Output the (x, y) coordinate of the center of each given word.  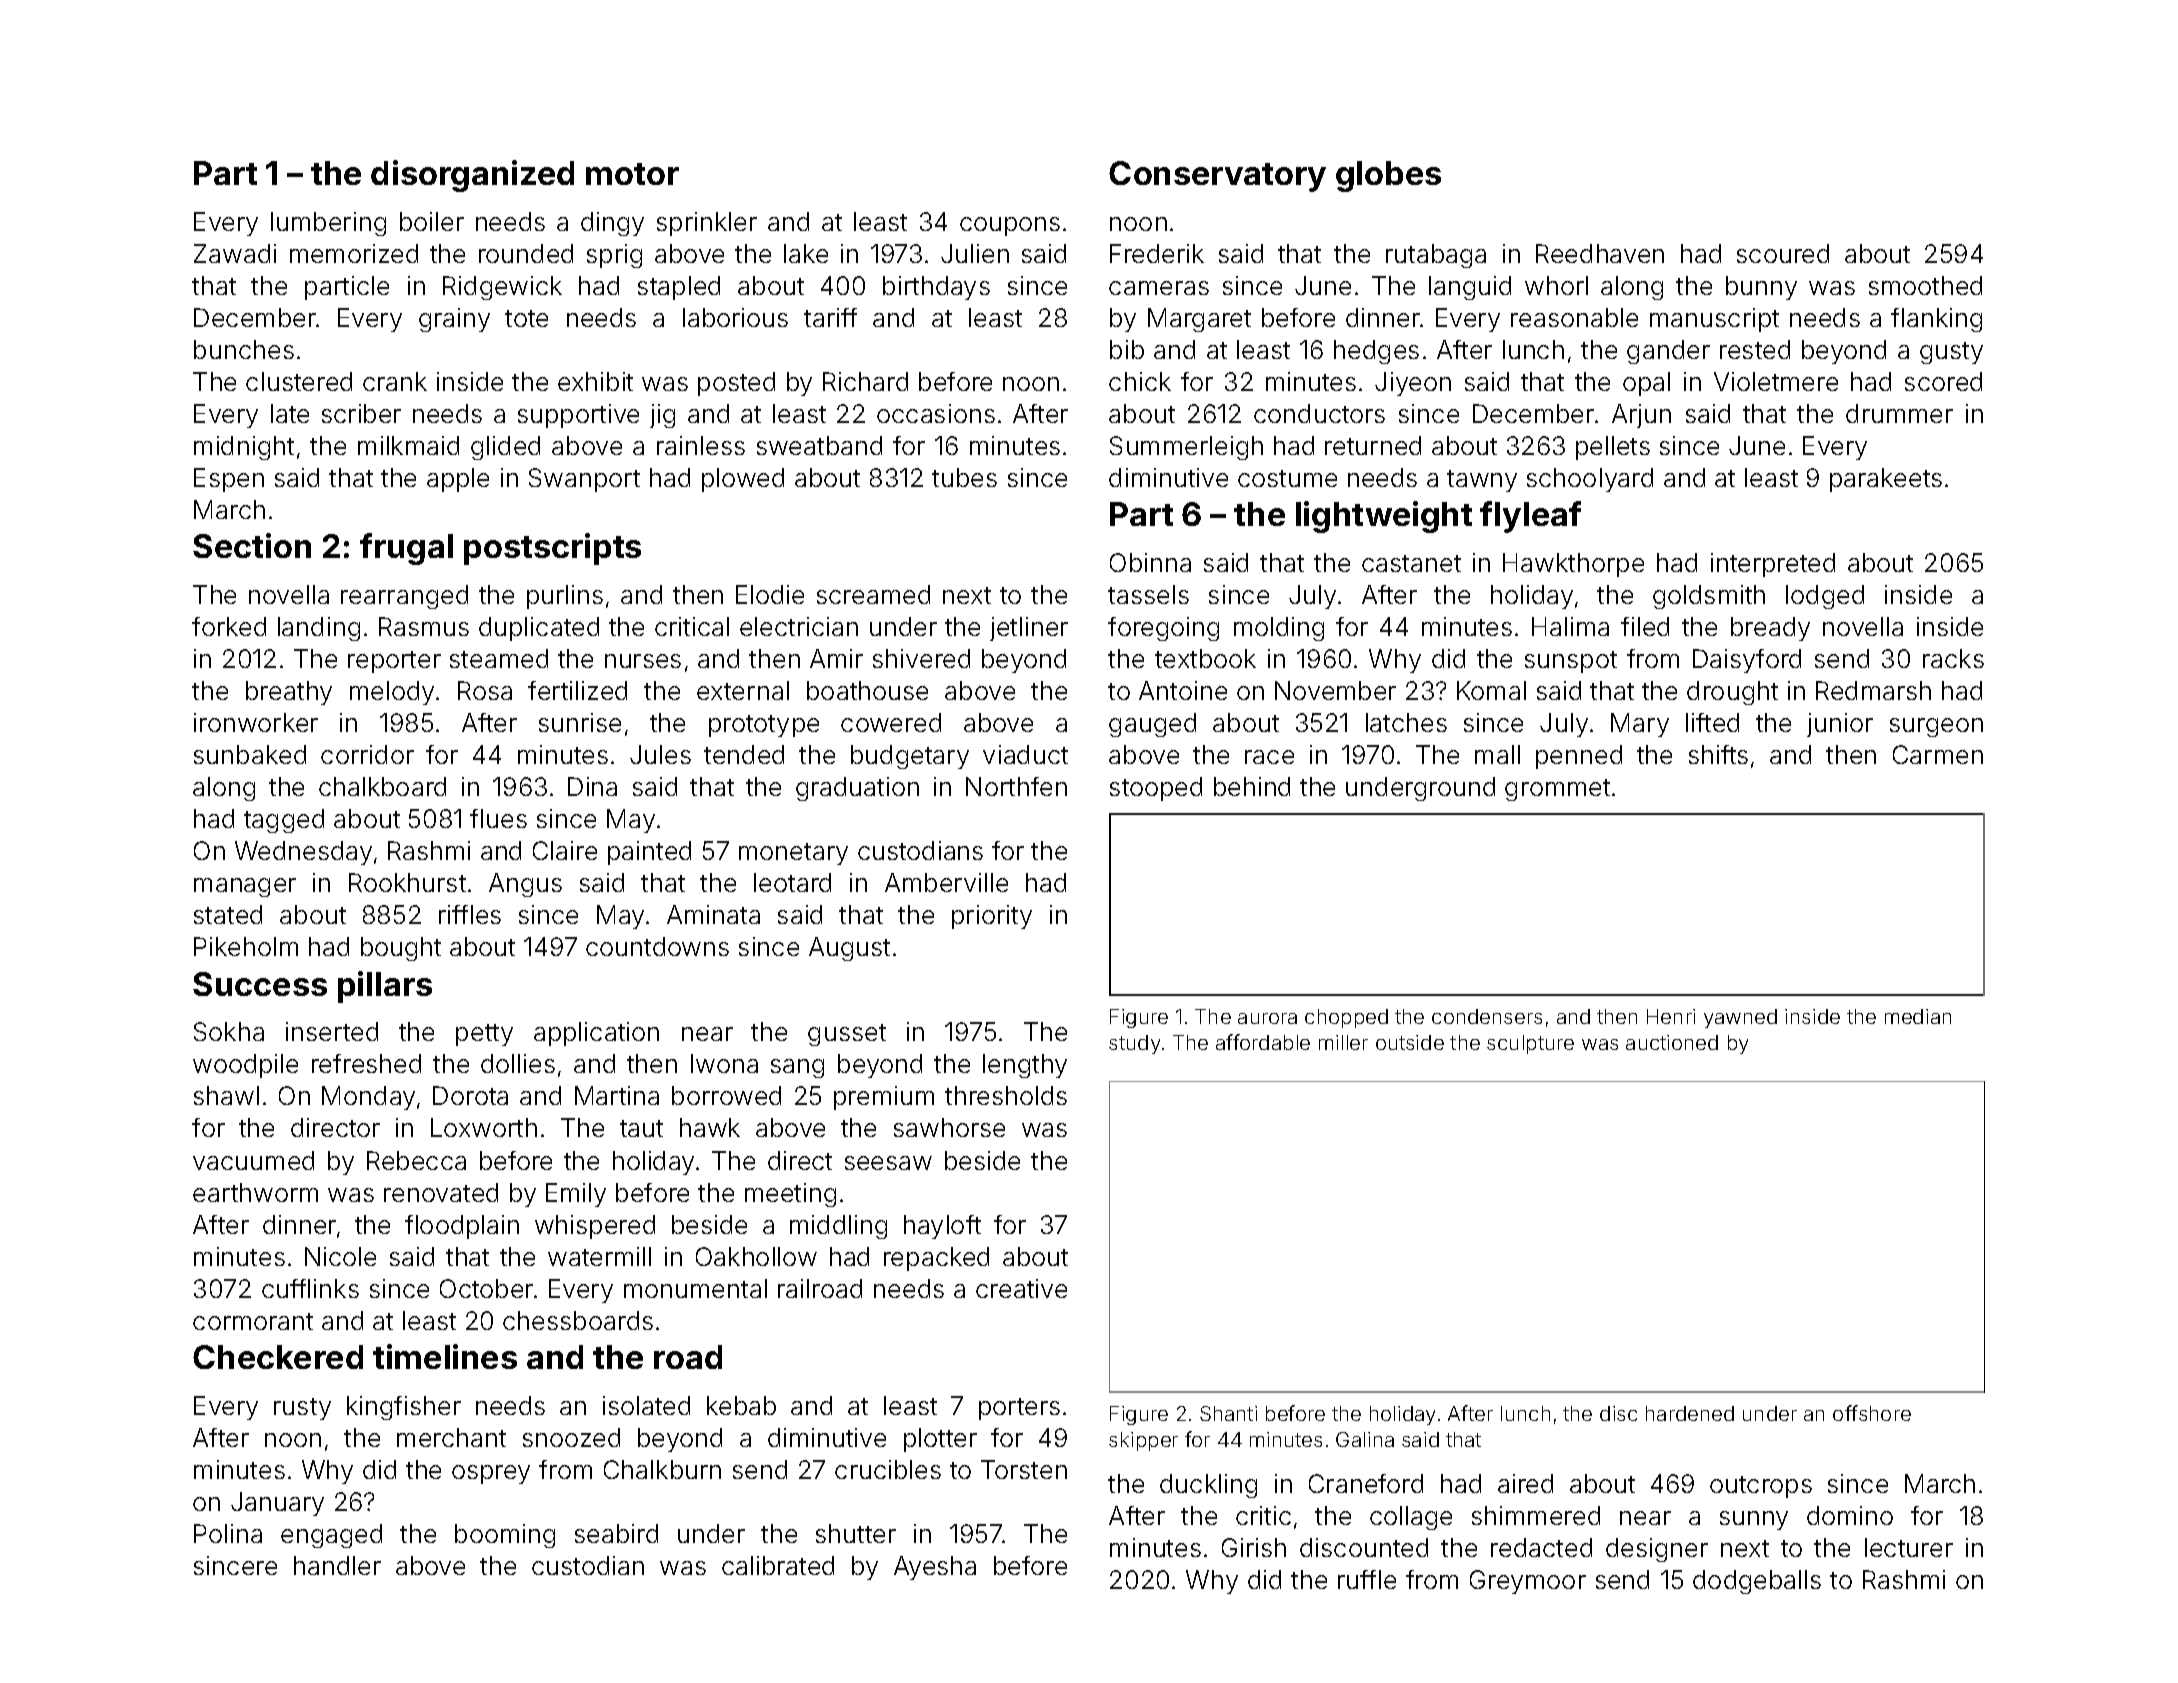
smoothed (1925, 285)
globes (1388, 176)
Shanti (1228, 1413)
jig (662, 416)
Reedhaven (1600, 253)
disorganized (472, 176)
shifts (1718, 754)
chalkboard (382, 786)
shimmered (1536, 1515)
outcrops (1761, 1487)
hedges (1376, 352)
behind (1252, 786)
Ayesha (935, 1568)
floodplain (462, 1227)
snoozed (571, 1437)
